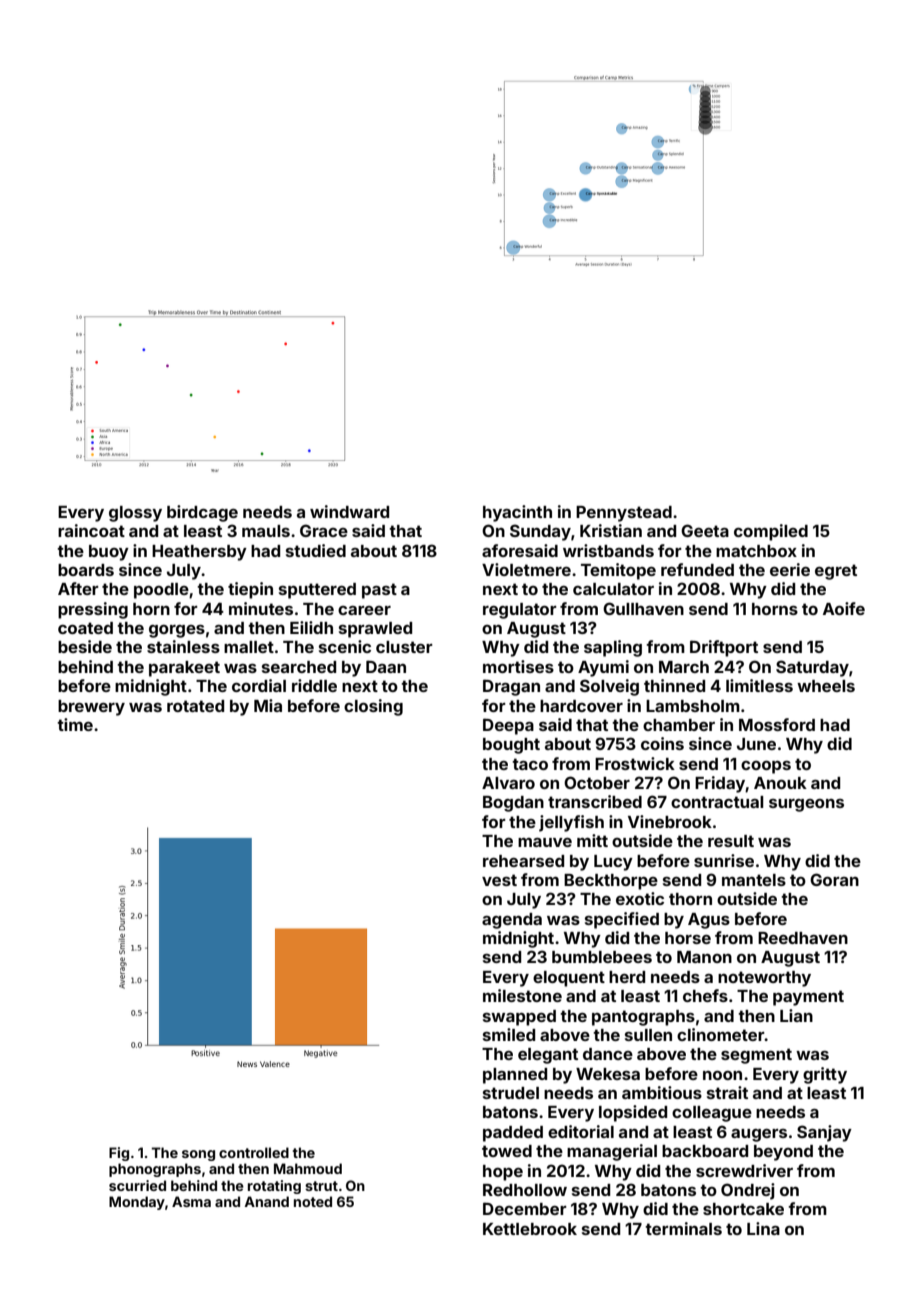 This screenshot has height=1308, width=924. Describe the element at coordinates (499, 880) in the screenshot. I see `vest` at that location.
